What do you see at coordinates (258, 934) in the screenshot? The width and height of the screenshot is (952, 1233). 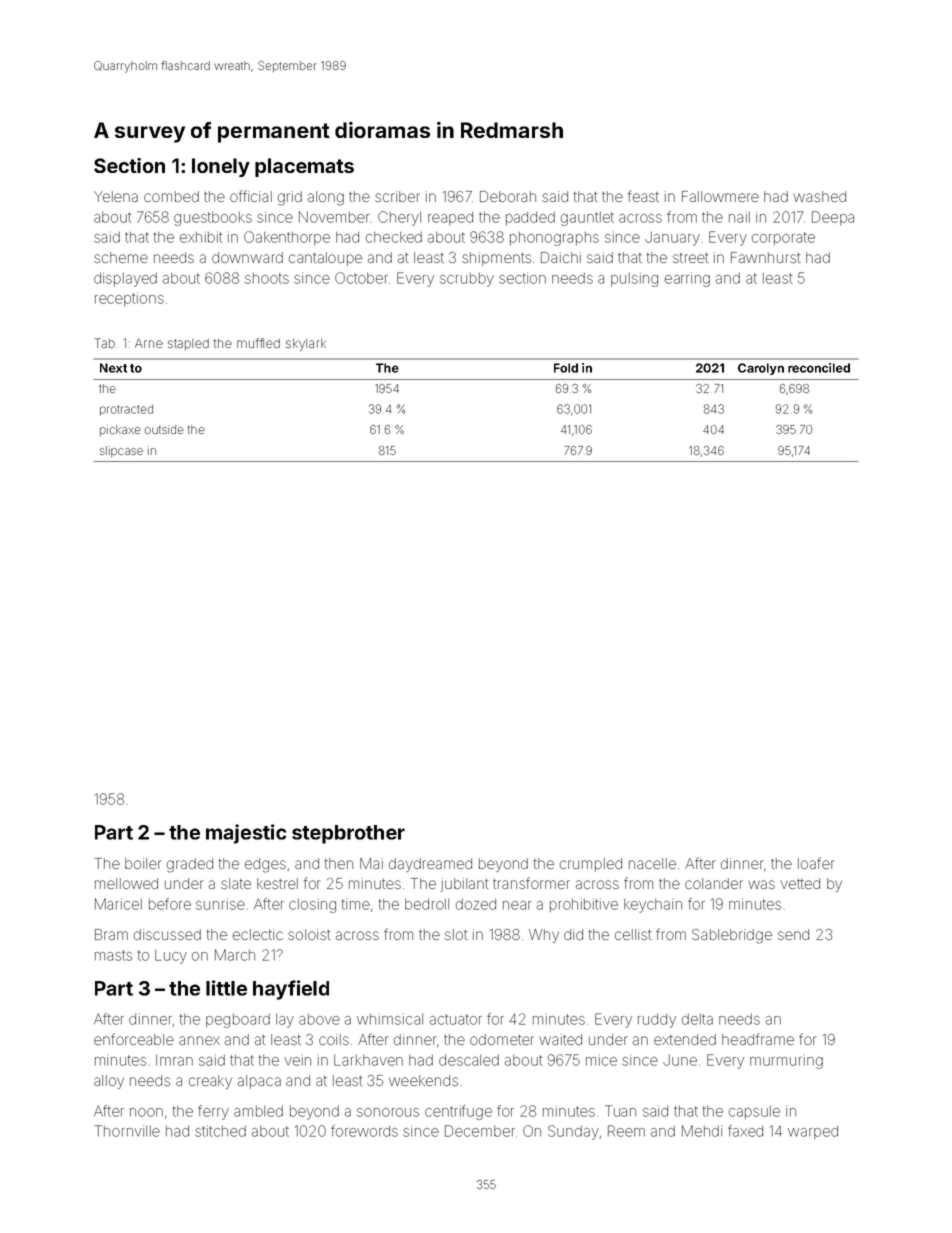 I see `eclectic` at bounding box center [258, 934].
